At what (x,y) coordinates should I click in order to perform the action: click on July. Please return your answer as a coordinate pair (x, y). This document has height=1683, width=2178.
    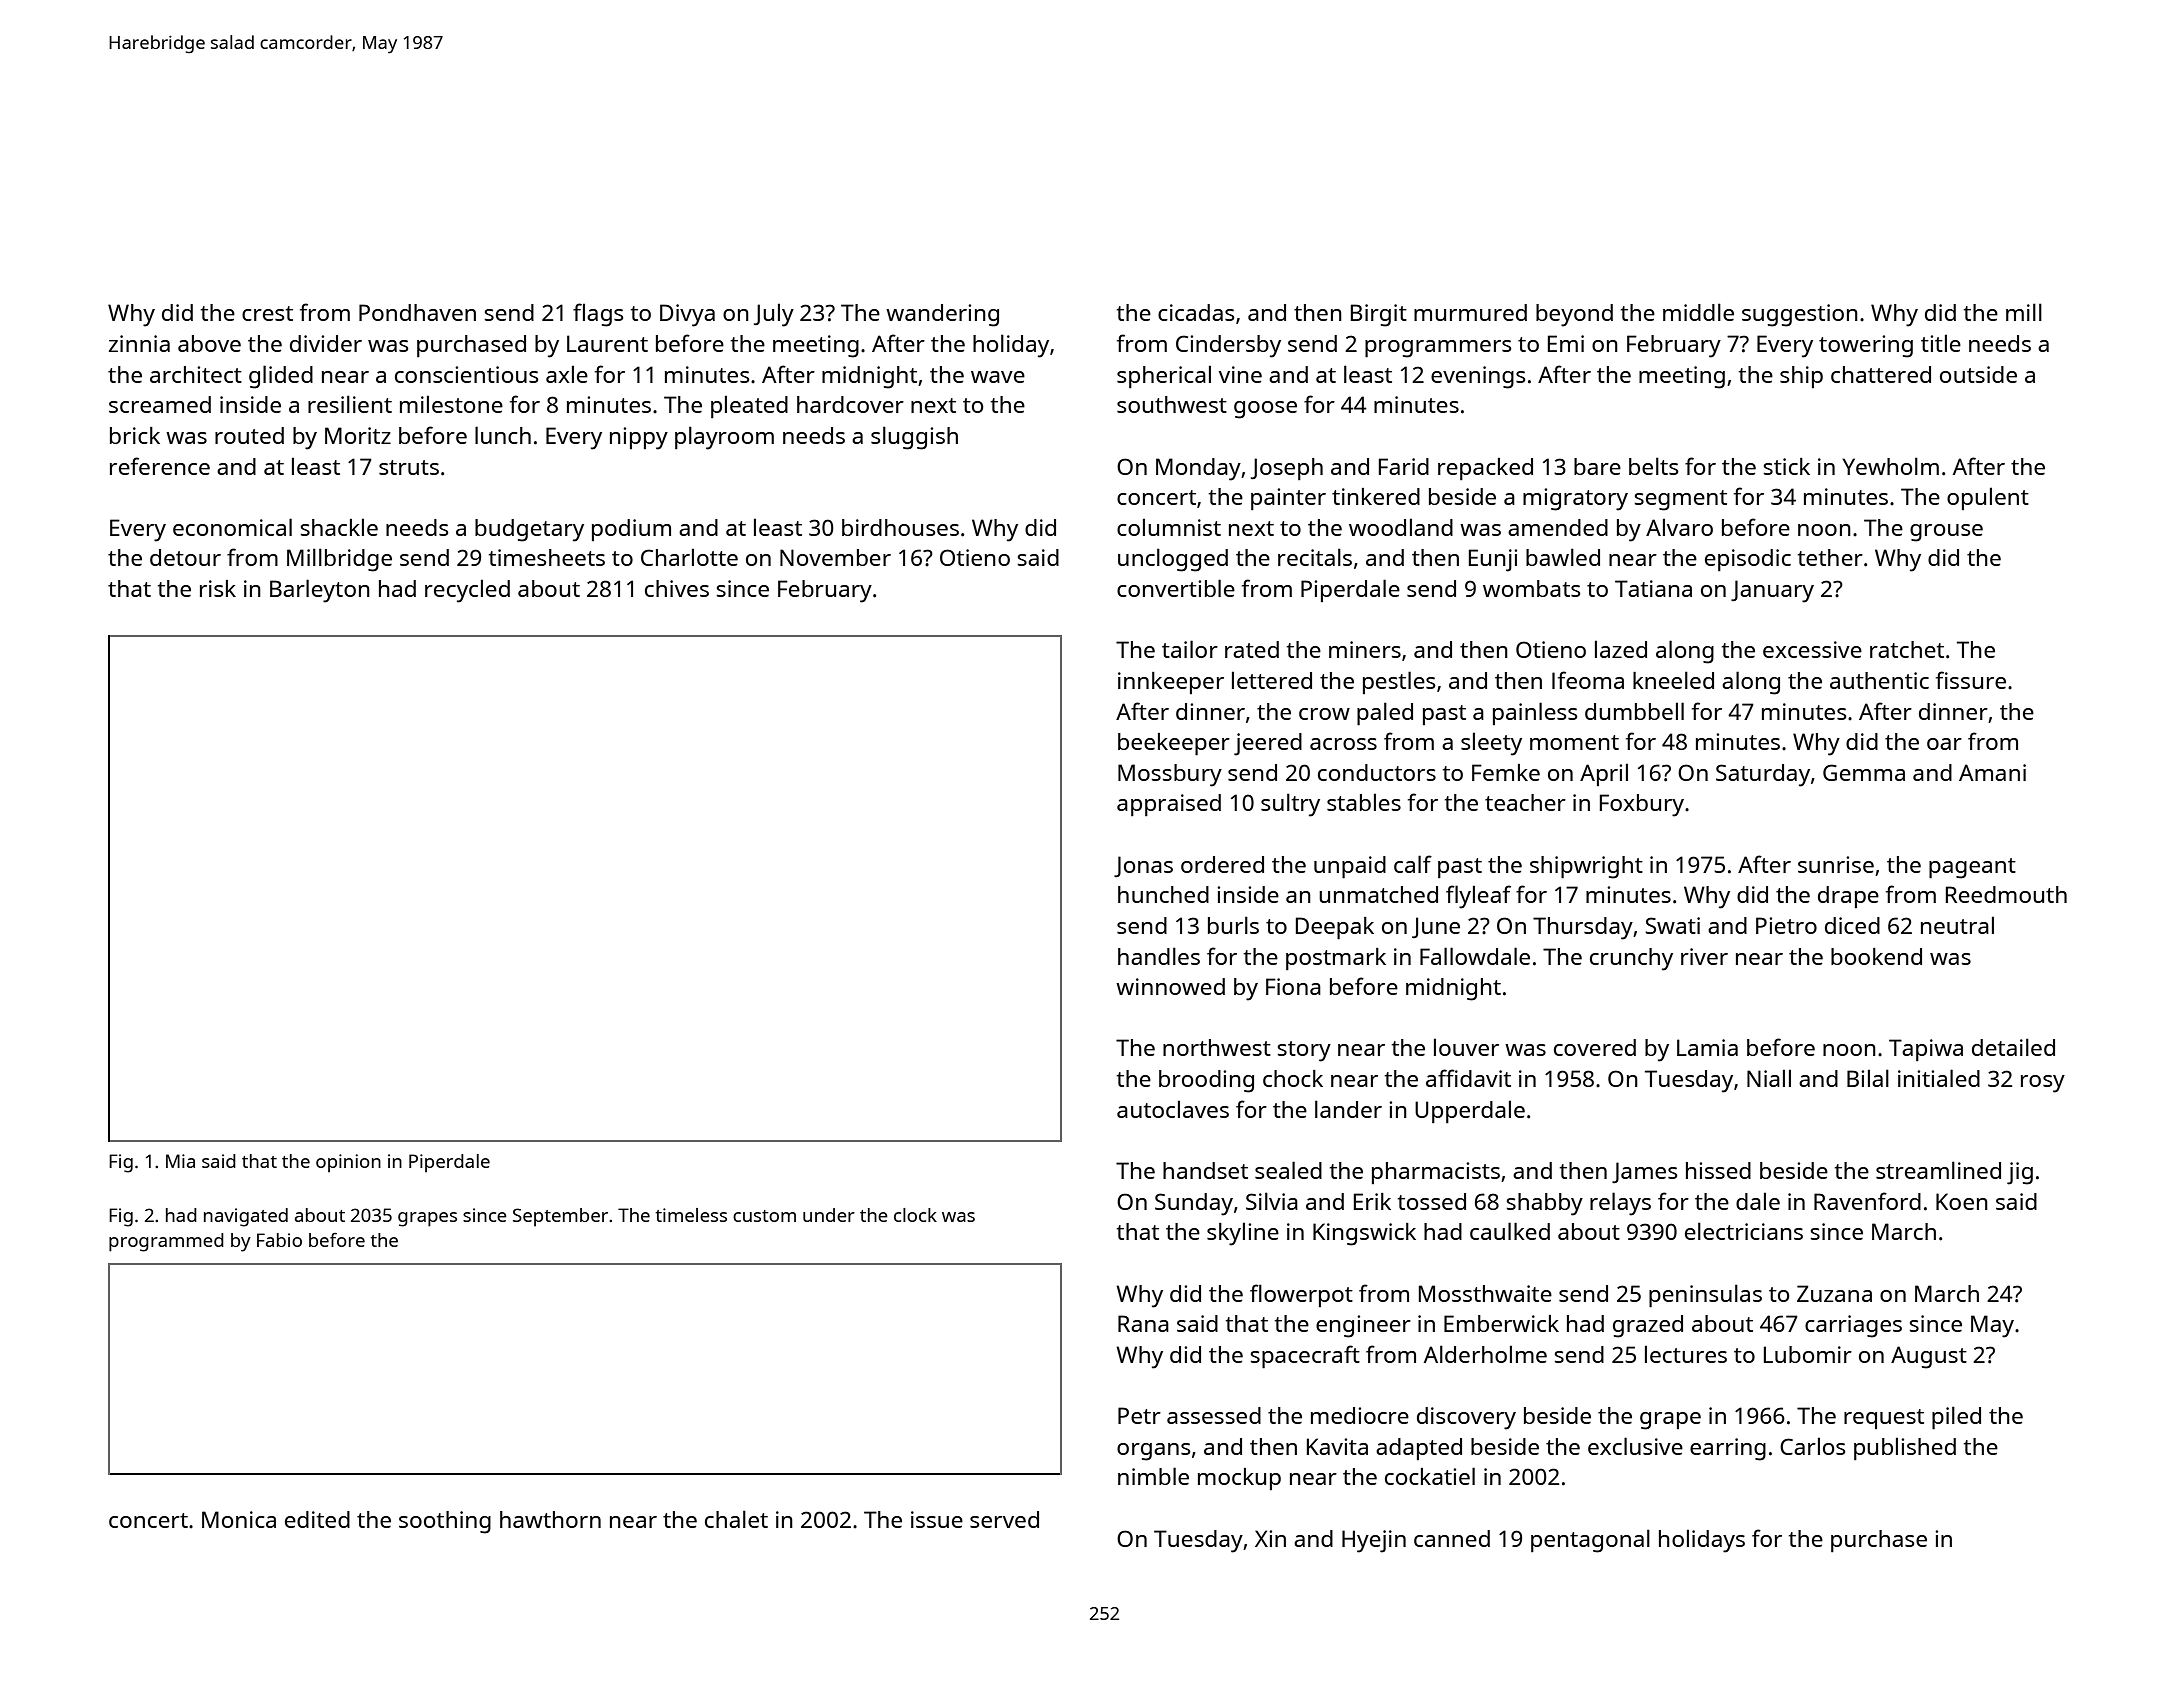
    Looking at the image, I should click on (774, 315).
